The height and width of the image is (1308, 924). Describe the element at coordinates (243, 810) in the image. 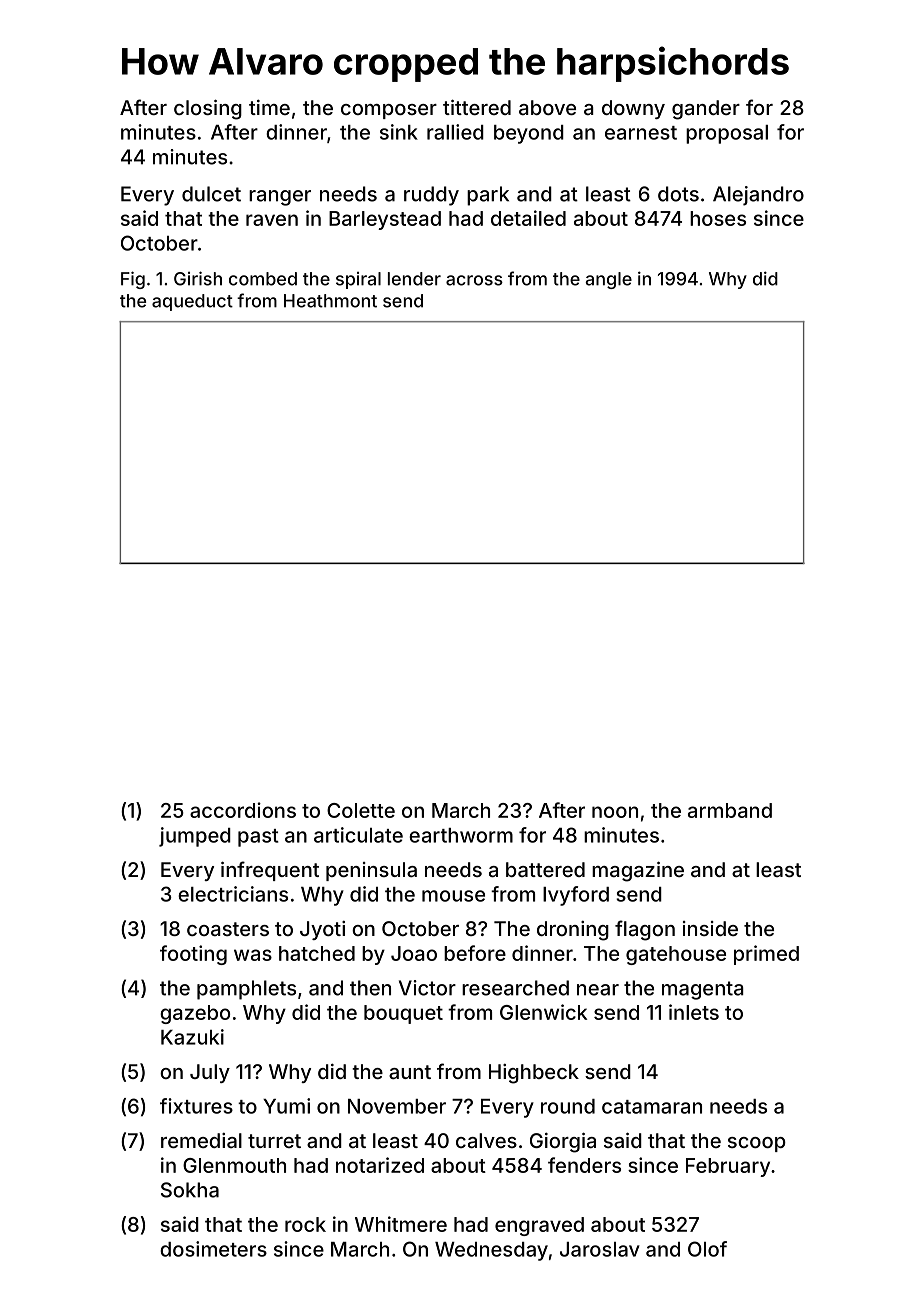

I see `accordions` at that location.
